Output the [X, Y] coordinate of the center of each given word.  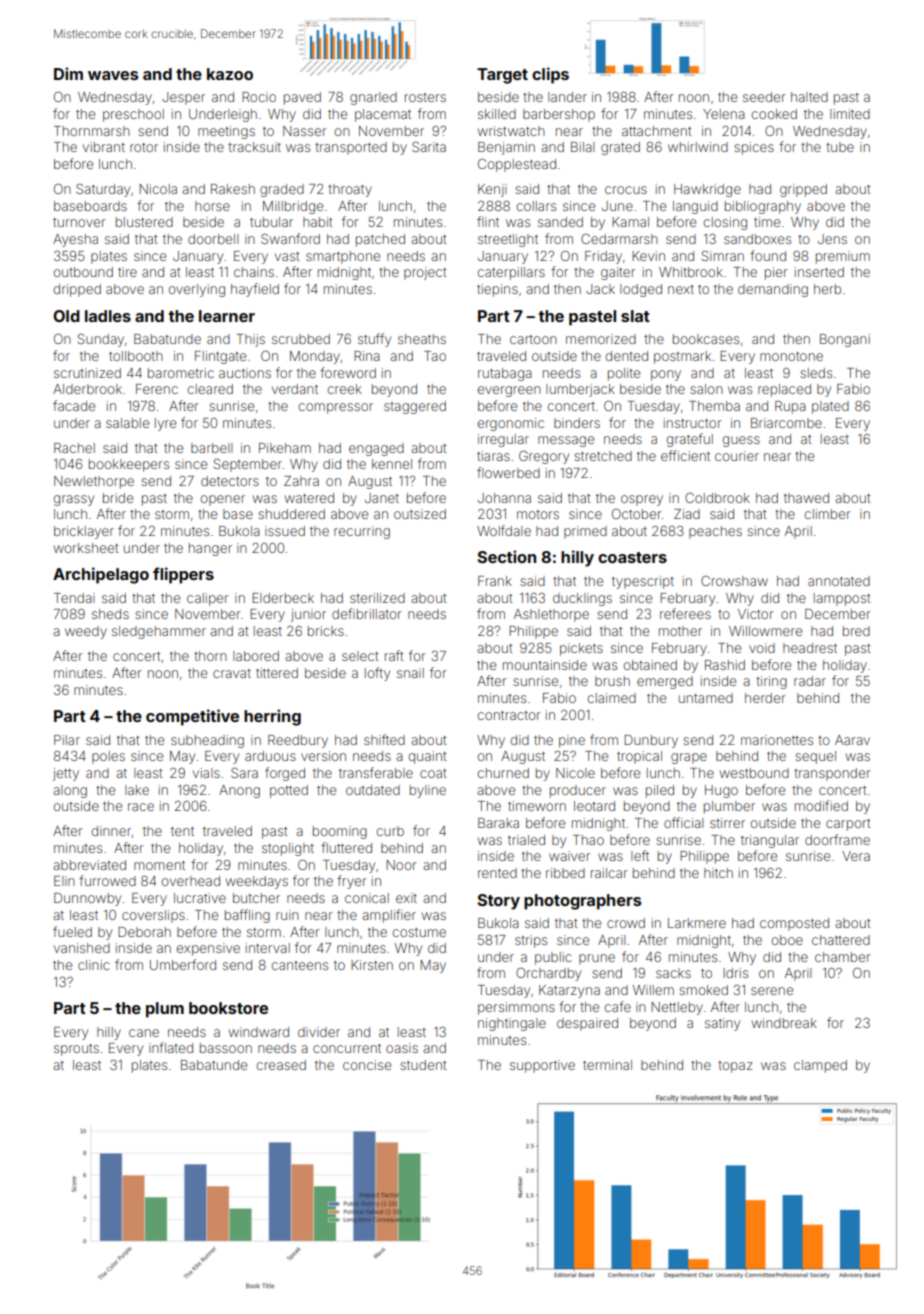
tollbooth [136, 356]
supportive [542, 1066]
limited [850, 114]
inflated [171, 1047]
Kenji [492, 190]
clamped [820, 1066]
